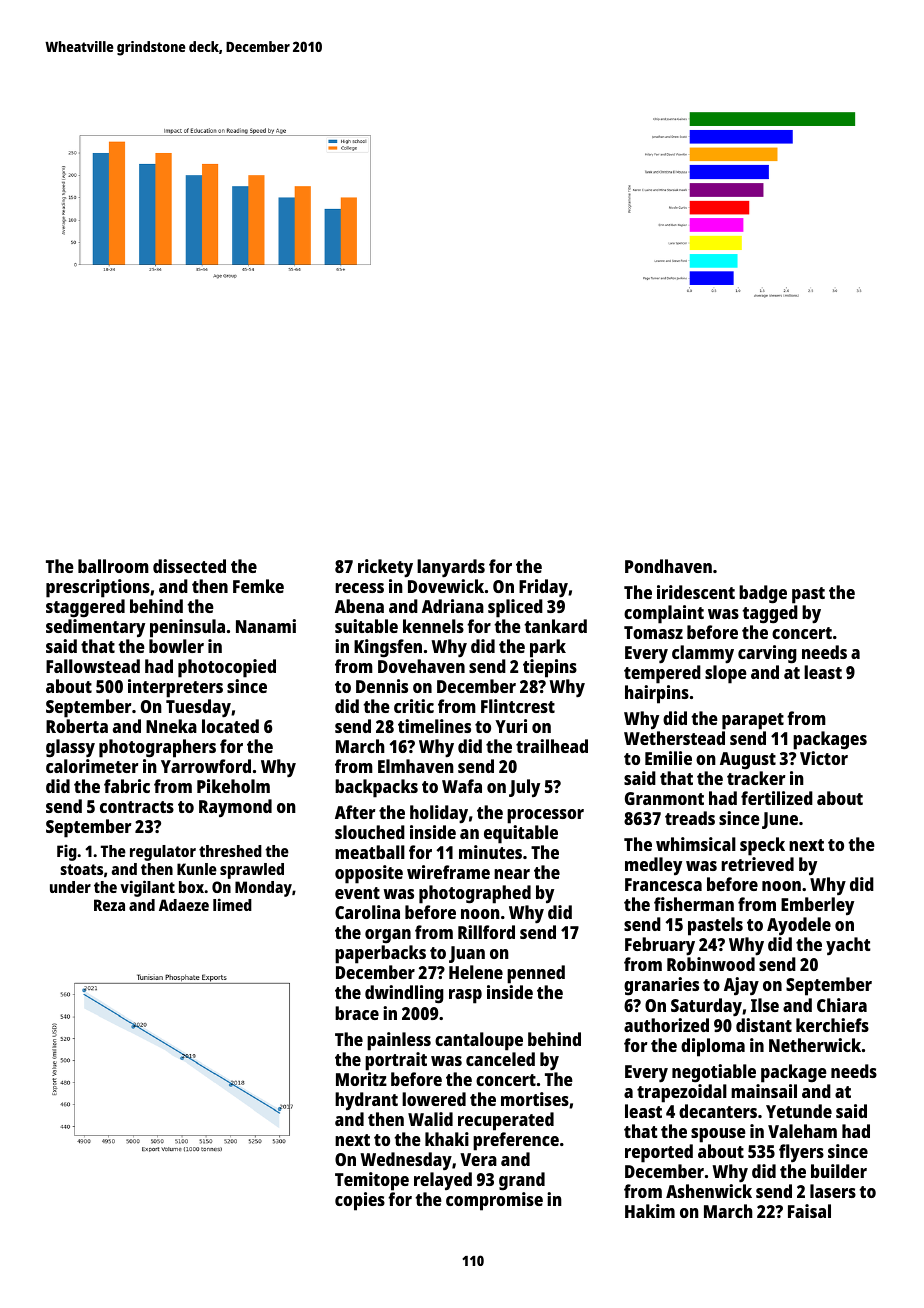  What do you see at coordinates (357, 1013) in the screenshot?
I see `brace` at bounding box center [357, 1013].
